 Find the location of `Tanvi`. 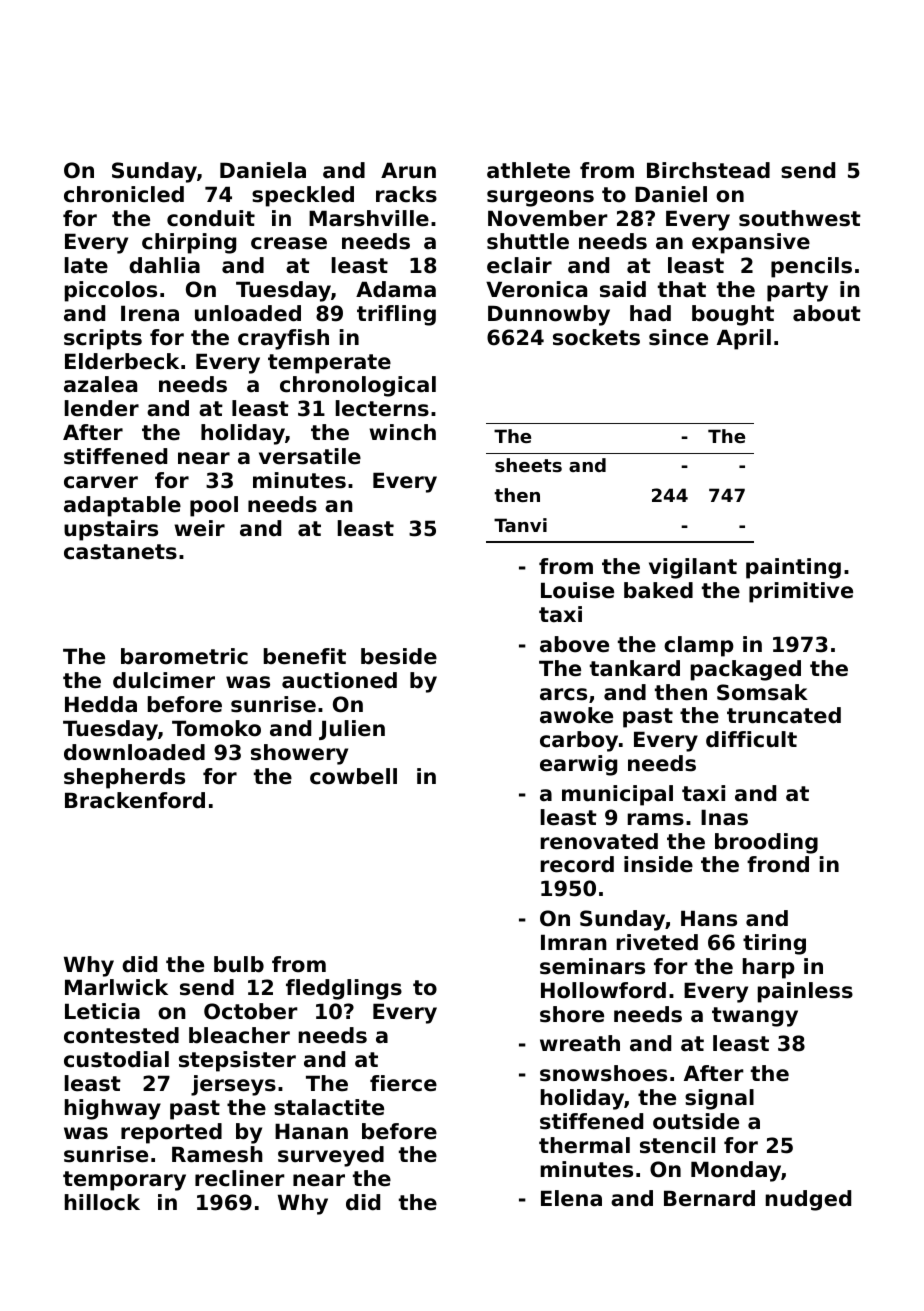

Tanvi is located at coordinates (520, 525).
